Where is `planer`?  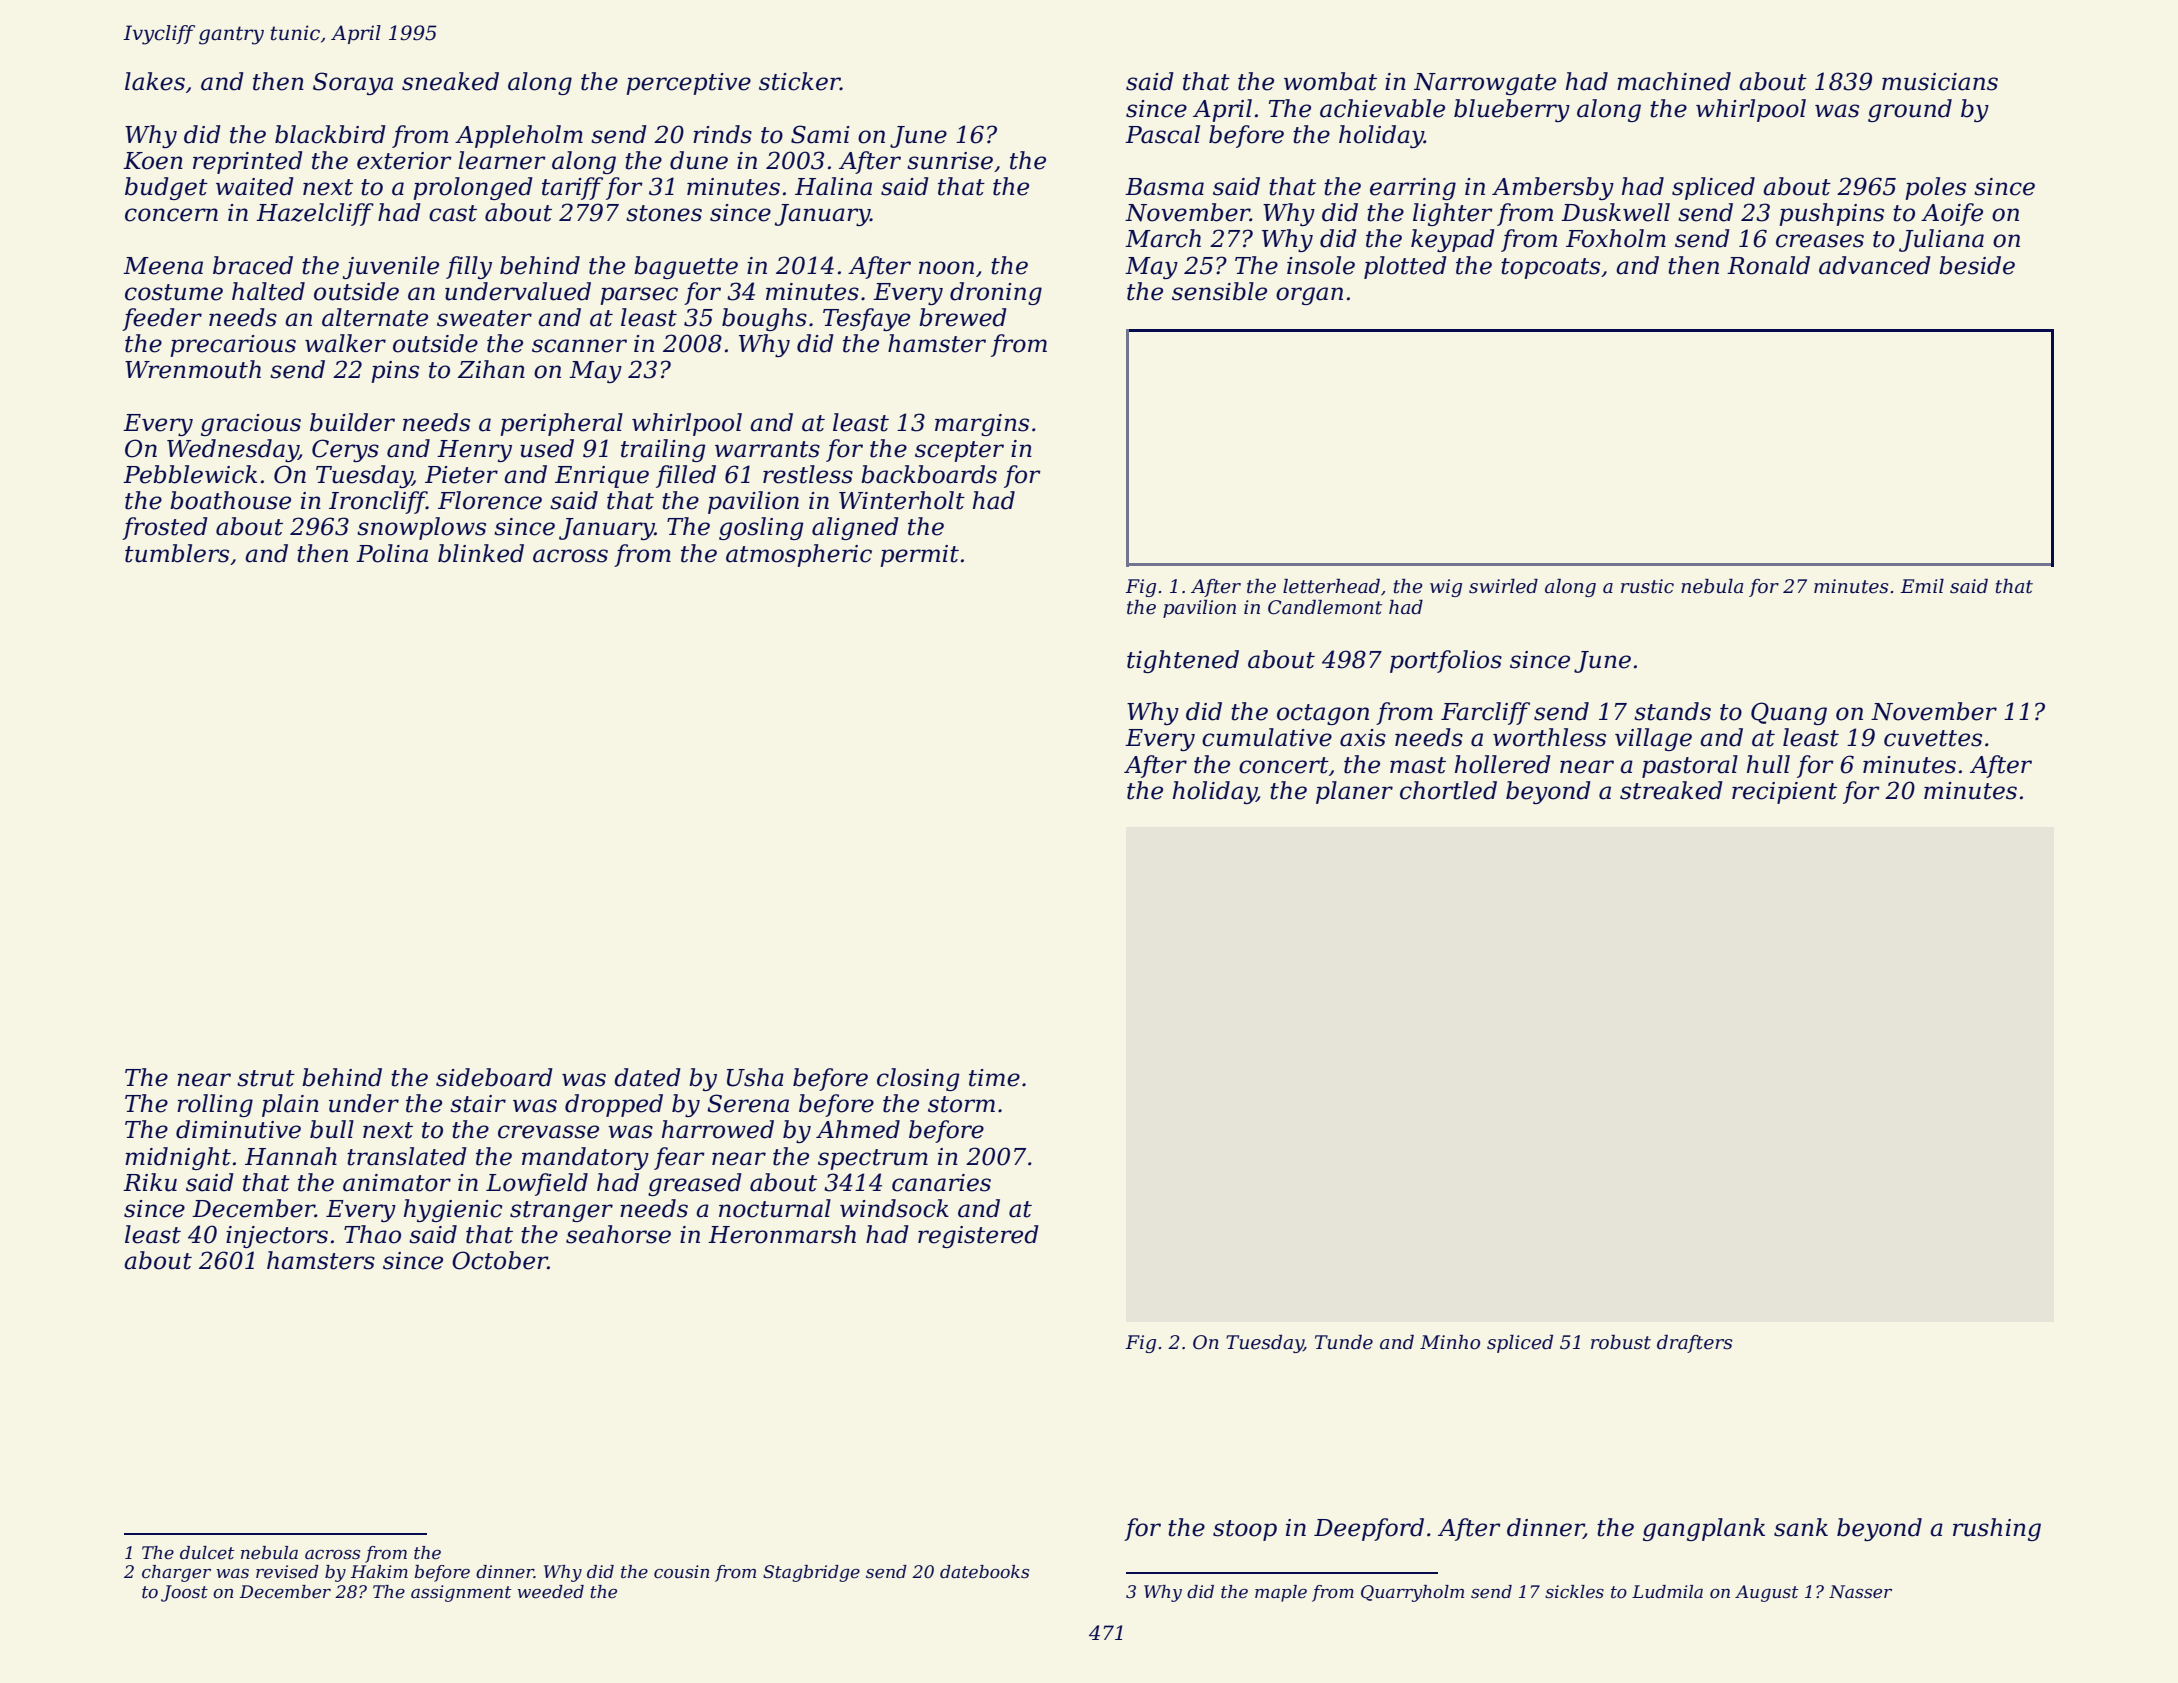
planer is located at coordinates (1354, 792).
